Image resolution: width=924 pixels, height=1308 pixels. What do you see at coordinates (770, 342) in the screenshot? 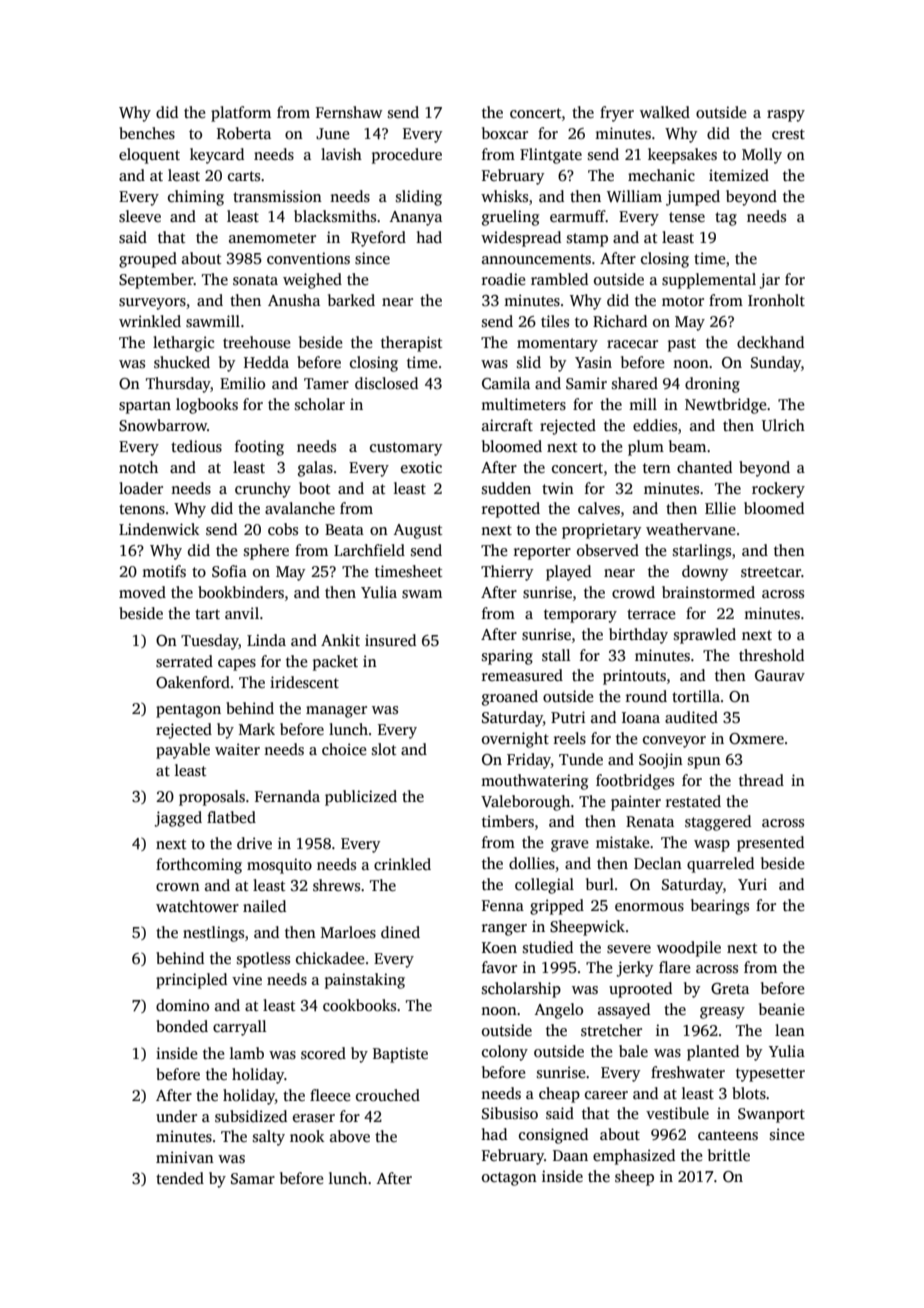
I see `deckhand` at bounding box center [770, 342].
